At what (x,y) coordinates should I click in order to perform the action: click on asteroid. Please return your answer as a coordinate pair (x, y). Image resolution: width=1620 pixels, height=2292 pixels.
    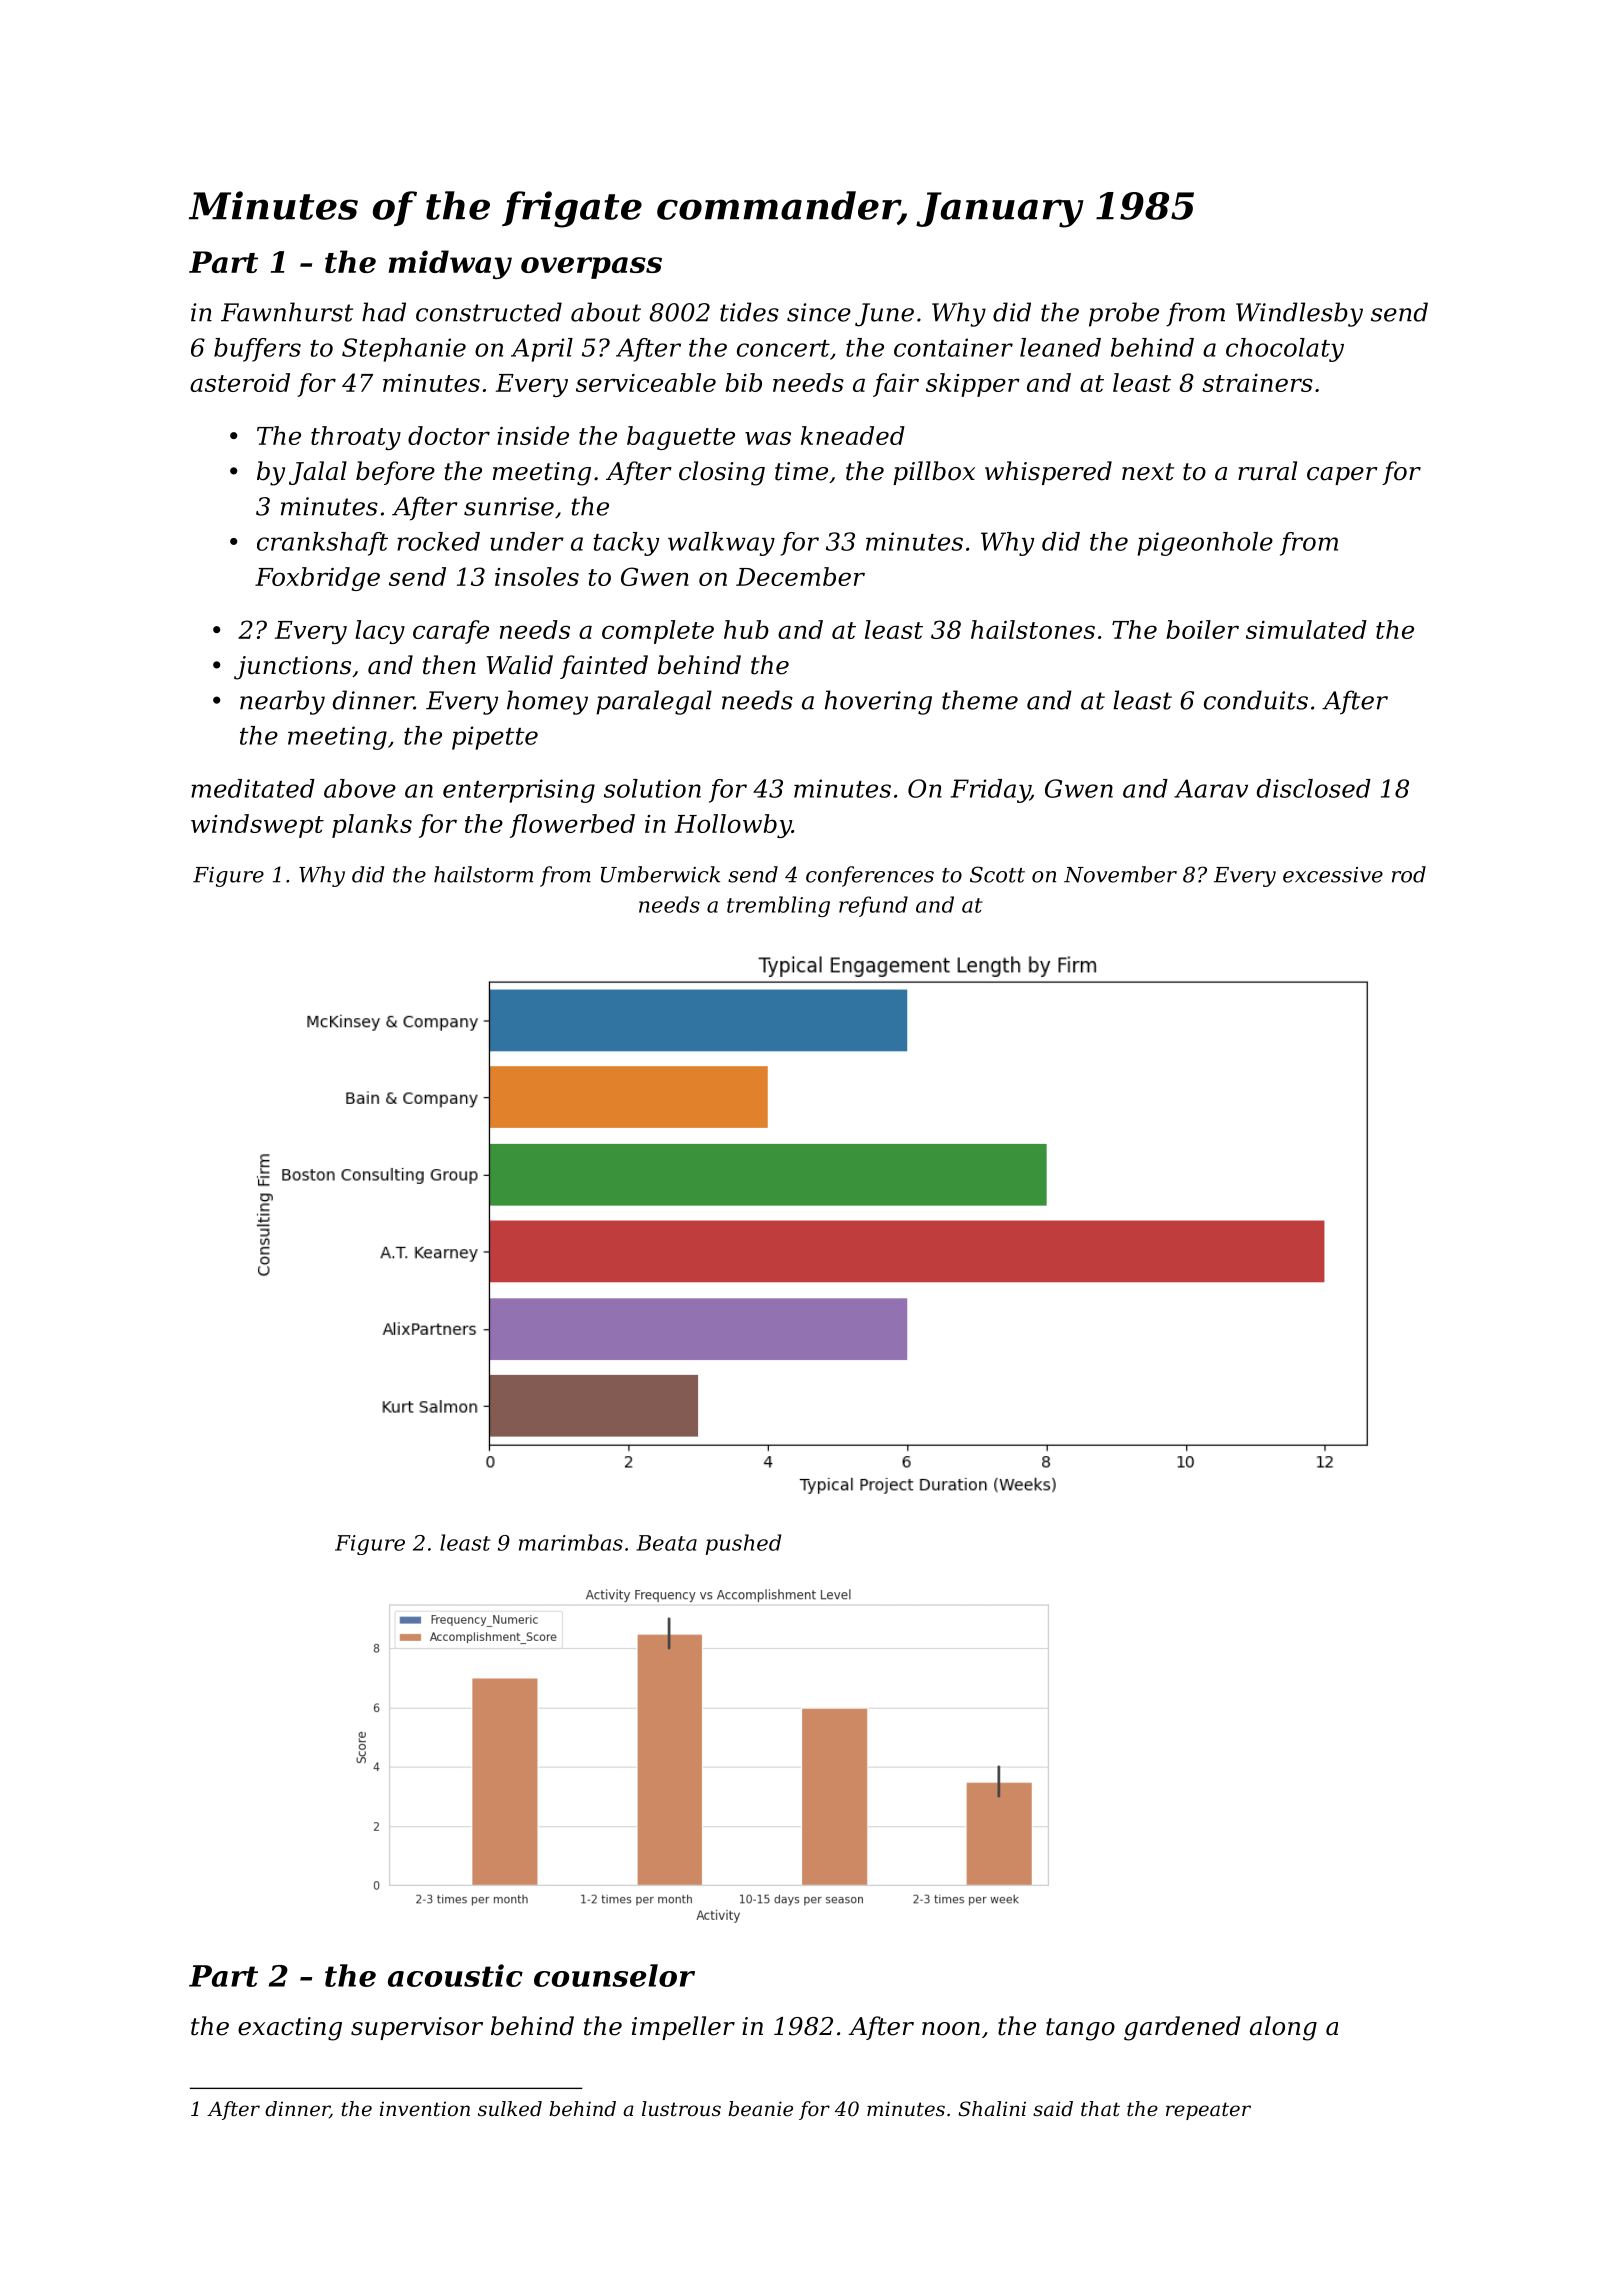
    Looking at the image, I should click on (240, 382).
